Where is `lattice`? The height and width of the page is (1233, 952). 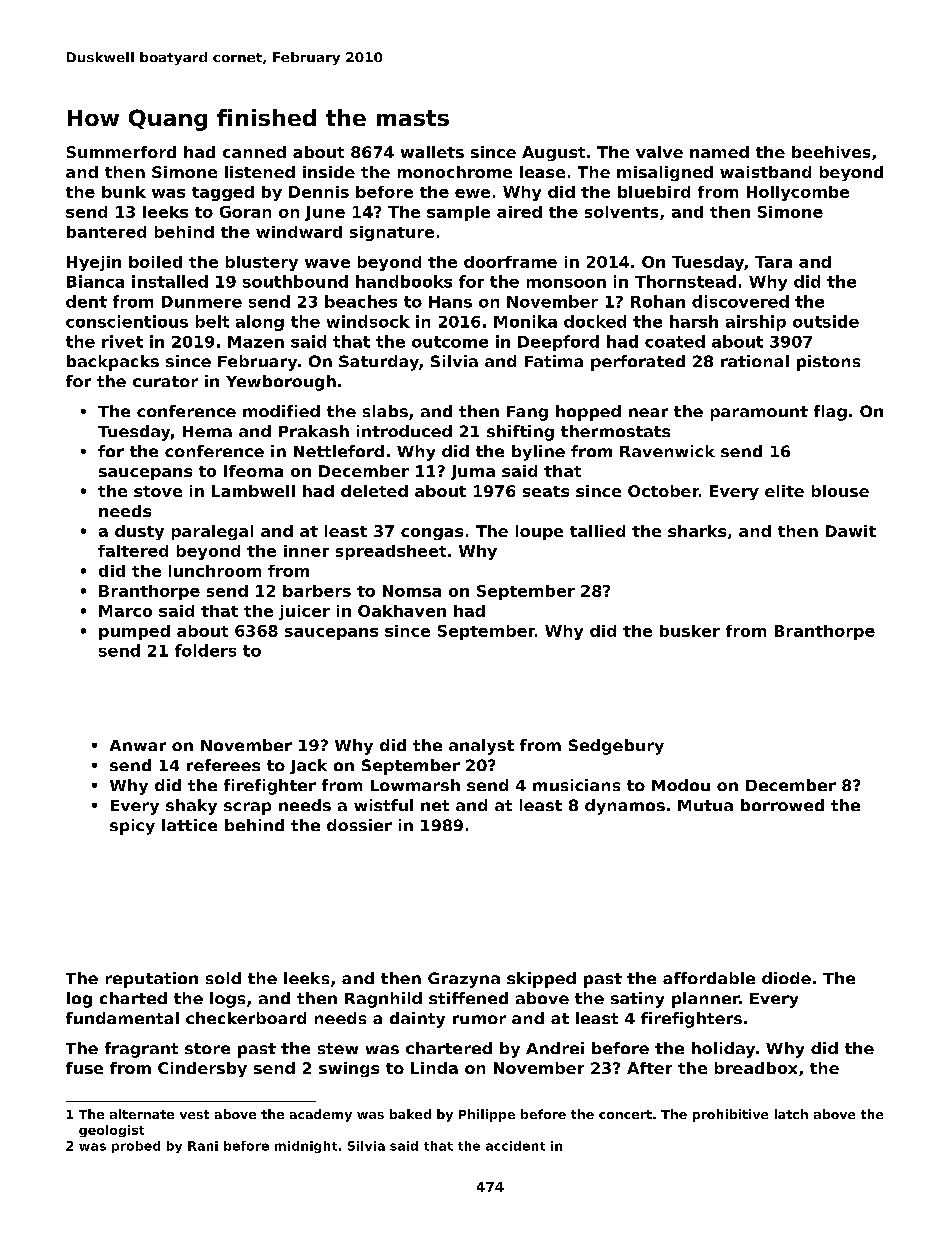
lattice is located at coordinates (189, 825).
